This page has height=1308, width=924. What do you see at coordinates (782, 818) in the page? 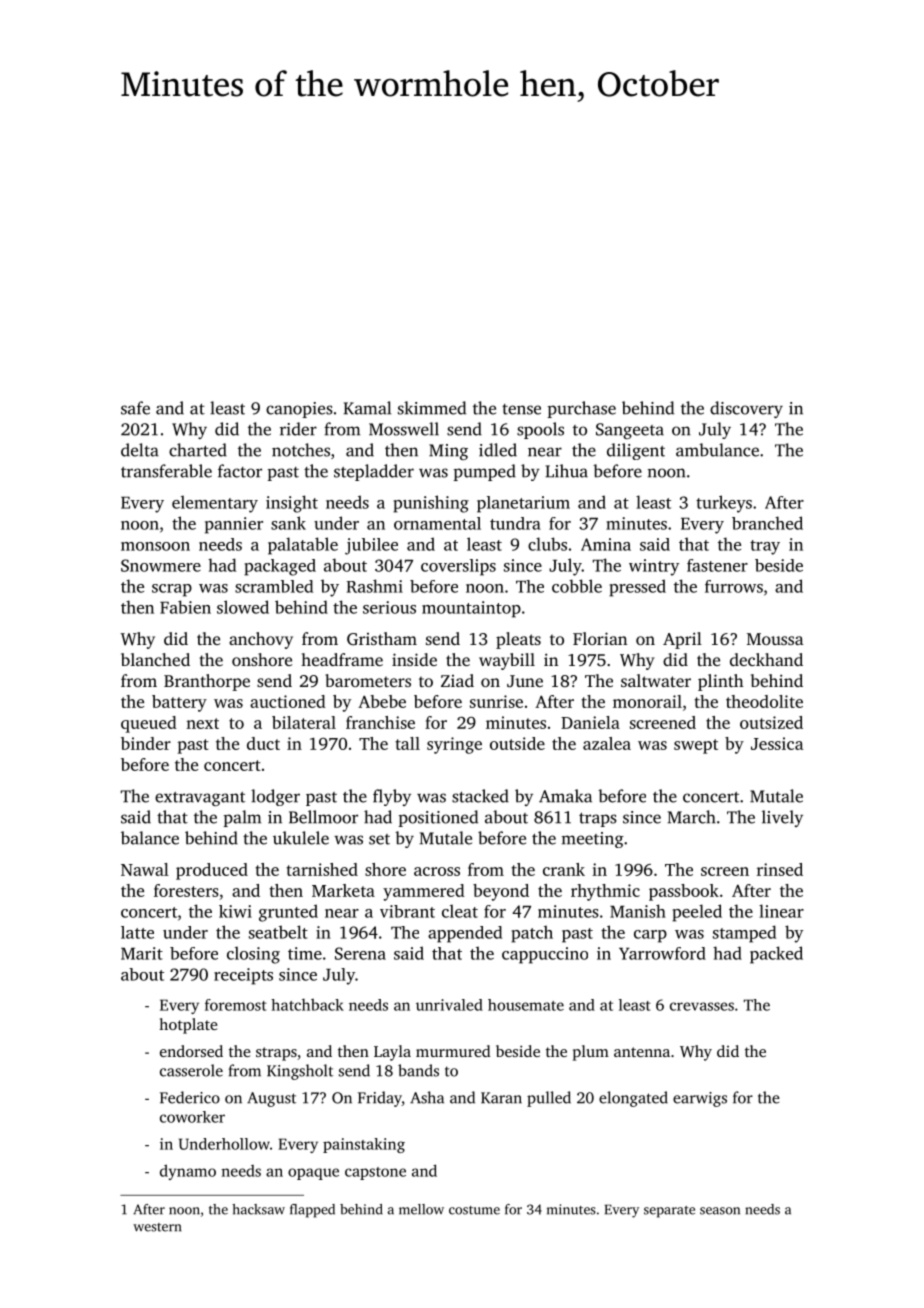
I see `lively` at bounding box center [782, 818].
